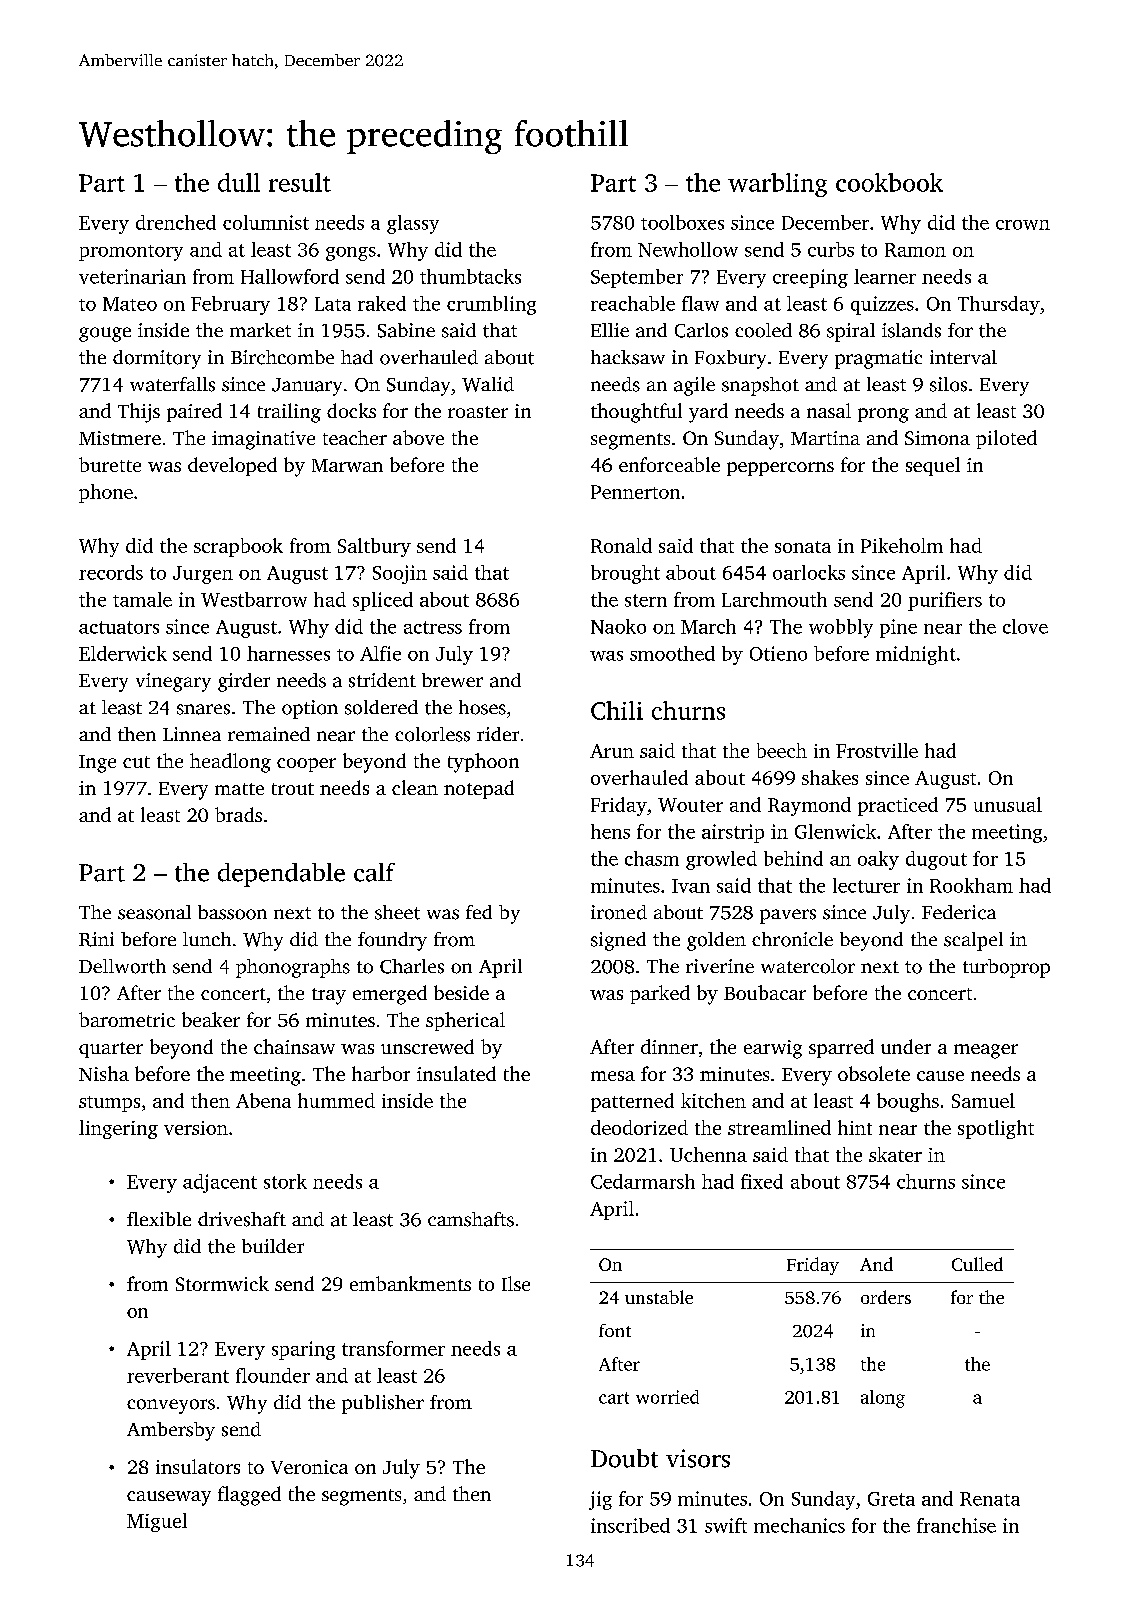 The width and height of the screenshot is (1131, 1599). What do you see at coordinates (971, 885) in the screenshot?
I see `Rookham` at bounding box center [971, 885].
